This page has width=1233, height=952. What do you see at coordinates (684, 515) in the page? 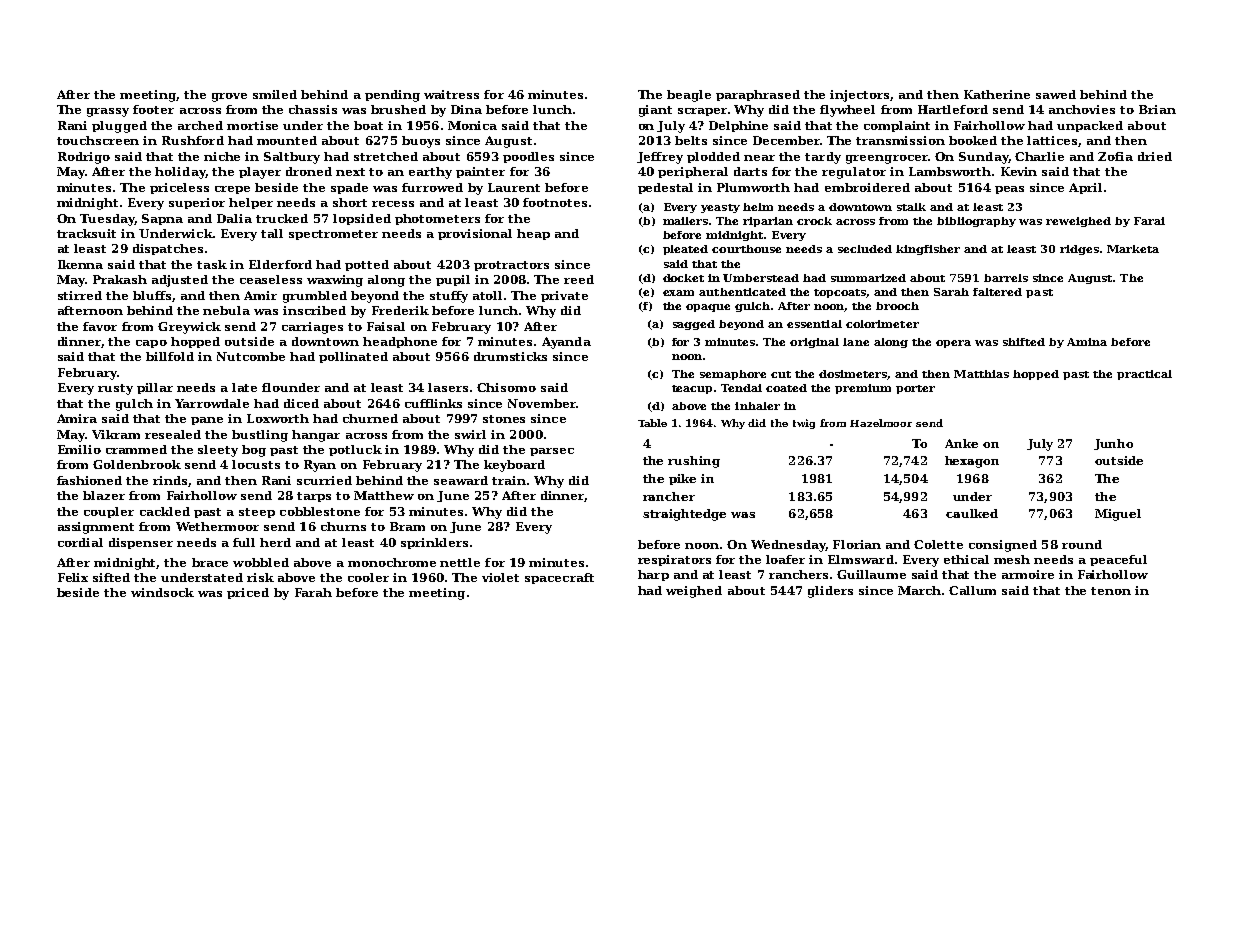
I see `straightedge` at bounding box center [684, 515].
